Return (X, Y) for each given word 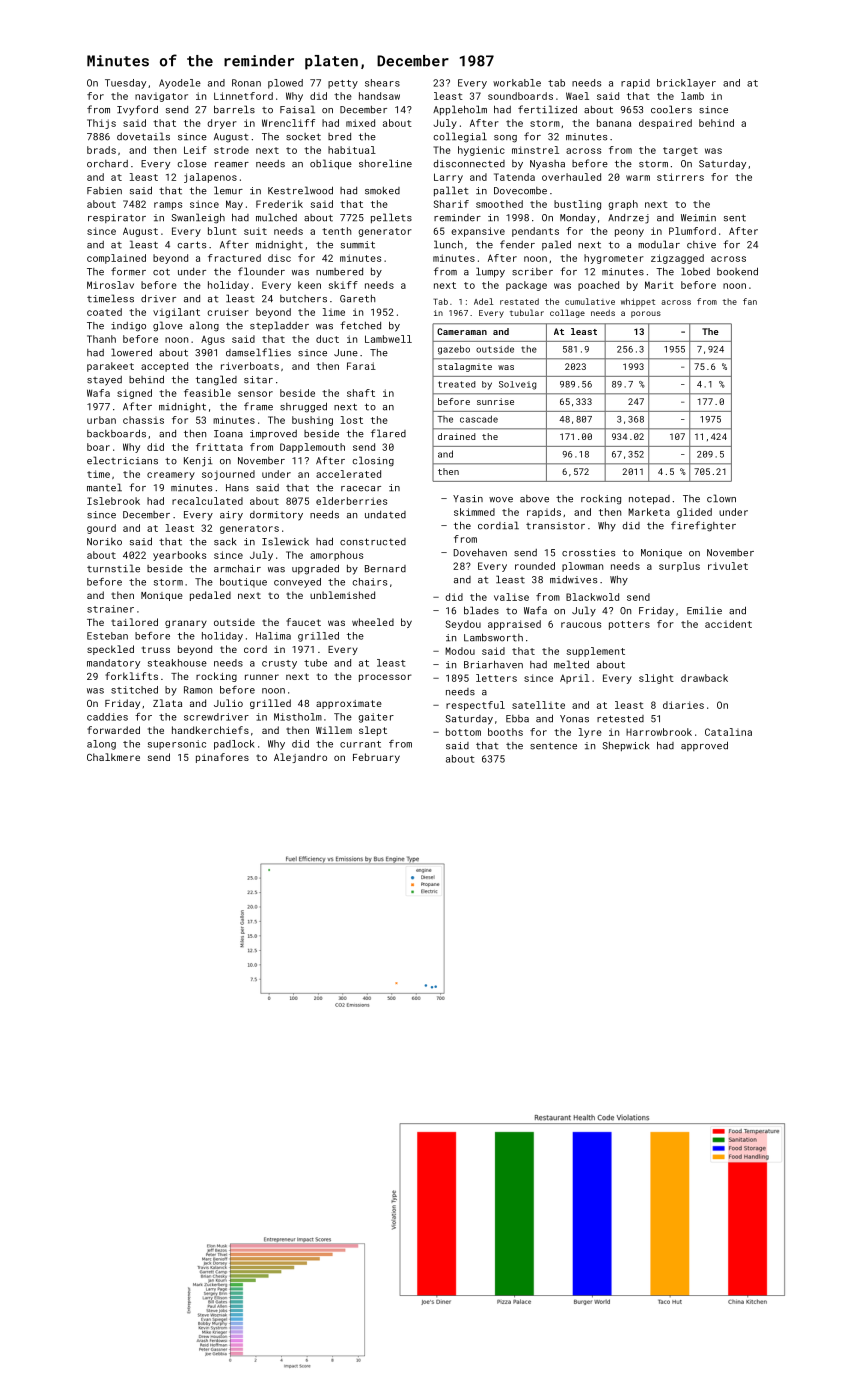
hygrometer (614, 259)
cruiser (228, 312)
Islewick (285, 541)
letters (496, 678)
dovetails (143, 136)
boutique (243, 583)
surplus (679, 567)
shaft (361, 393)
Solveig (517, 385)
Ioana (228, 434)
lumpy (490, 272)
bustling (577, 205)
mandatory (113, 664)
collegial (460, 137)
